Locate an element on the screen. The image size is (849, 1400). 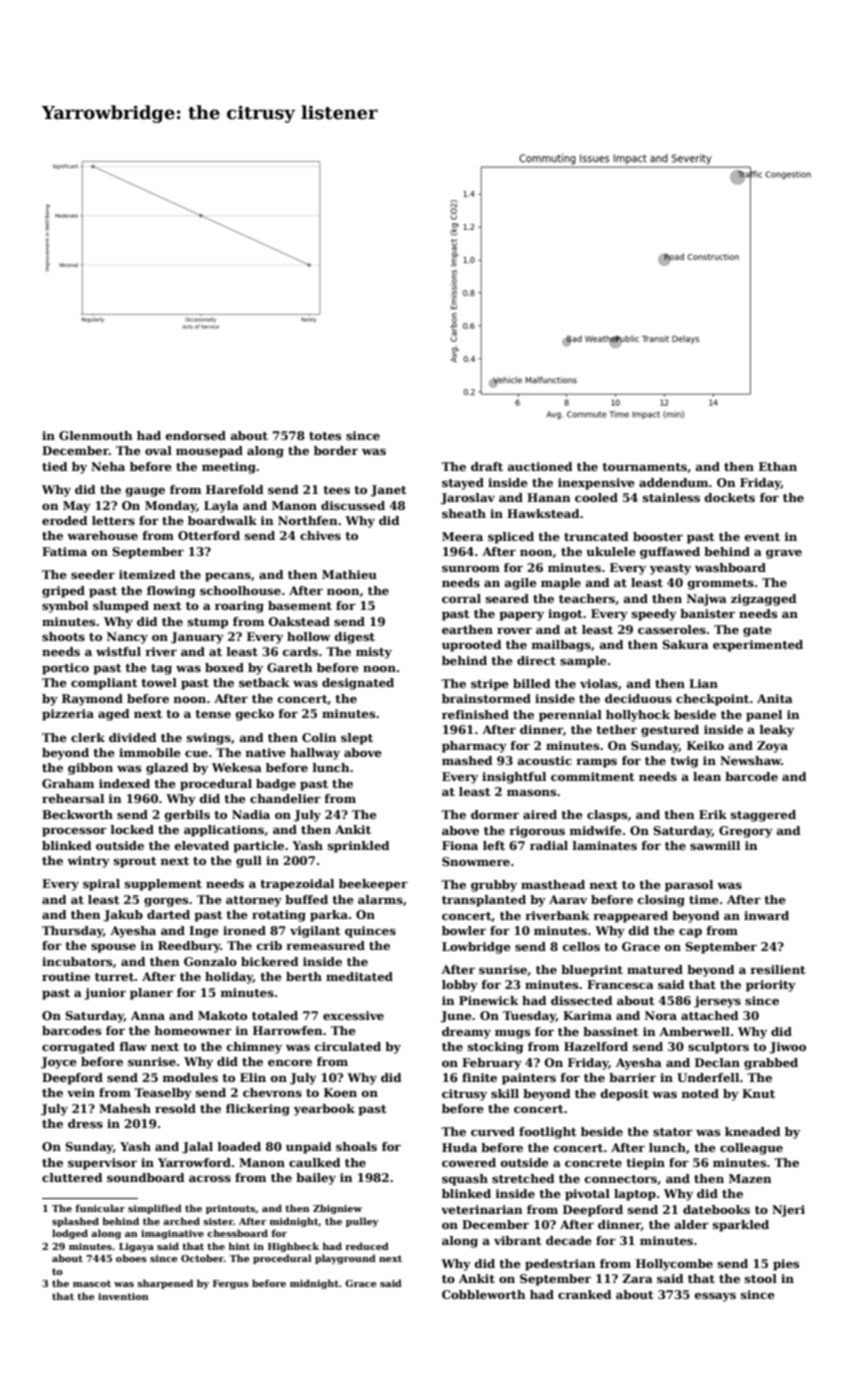
Cobbleworth is located at coordinates (484, 1294).
